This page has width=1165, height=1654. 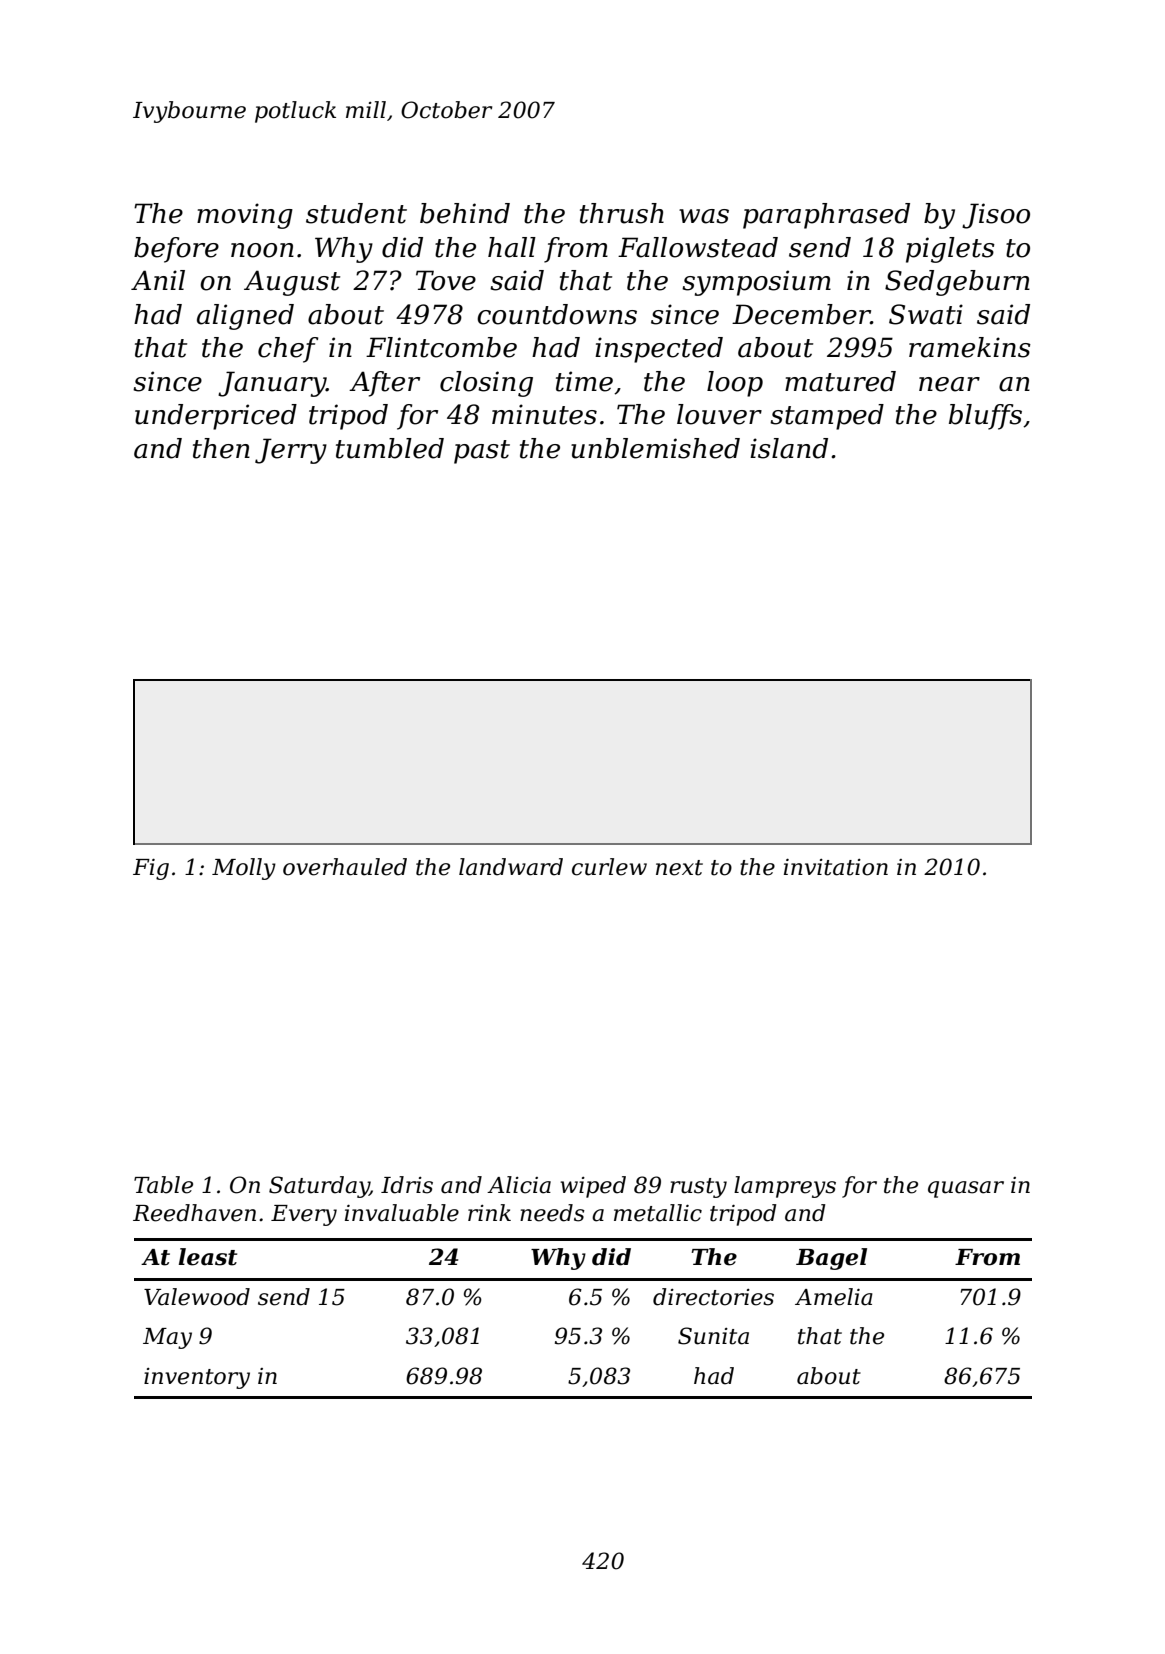 What do you see at coordinates (319, 1187) in the page?
I see `Saturday` at bounding box center [319, 1187].
